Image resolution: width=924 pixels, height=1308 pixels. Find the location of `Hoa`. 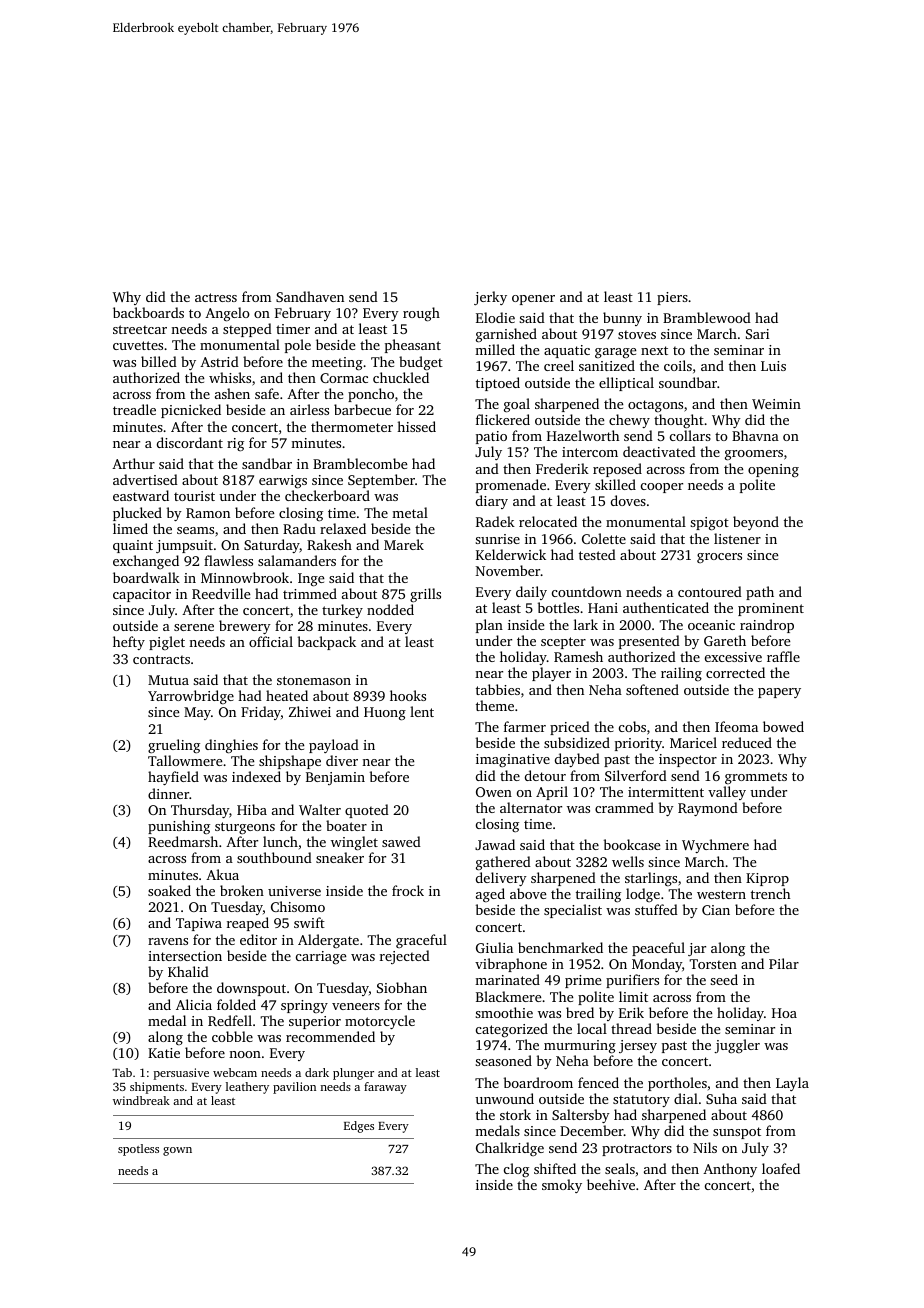

Hoa is located at coordinates (784, 1013).
